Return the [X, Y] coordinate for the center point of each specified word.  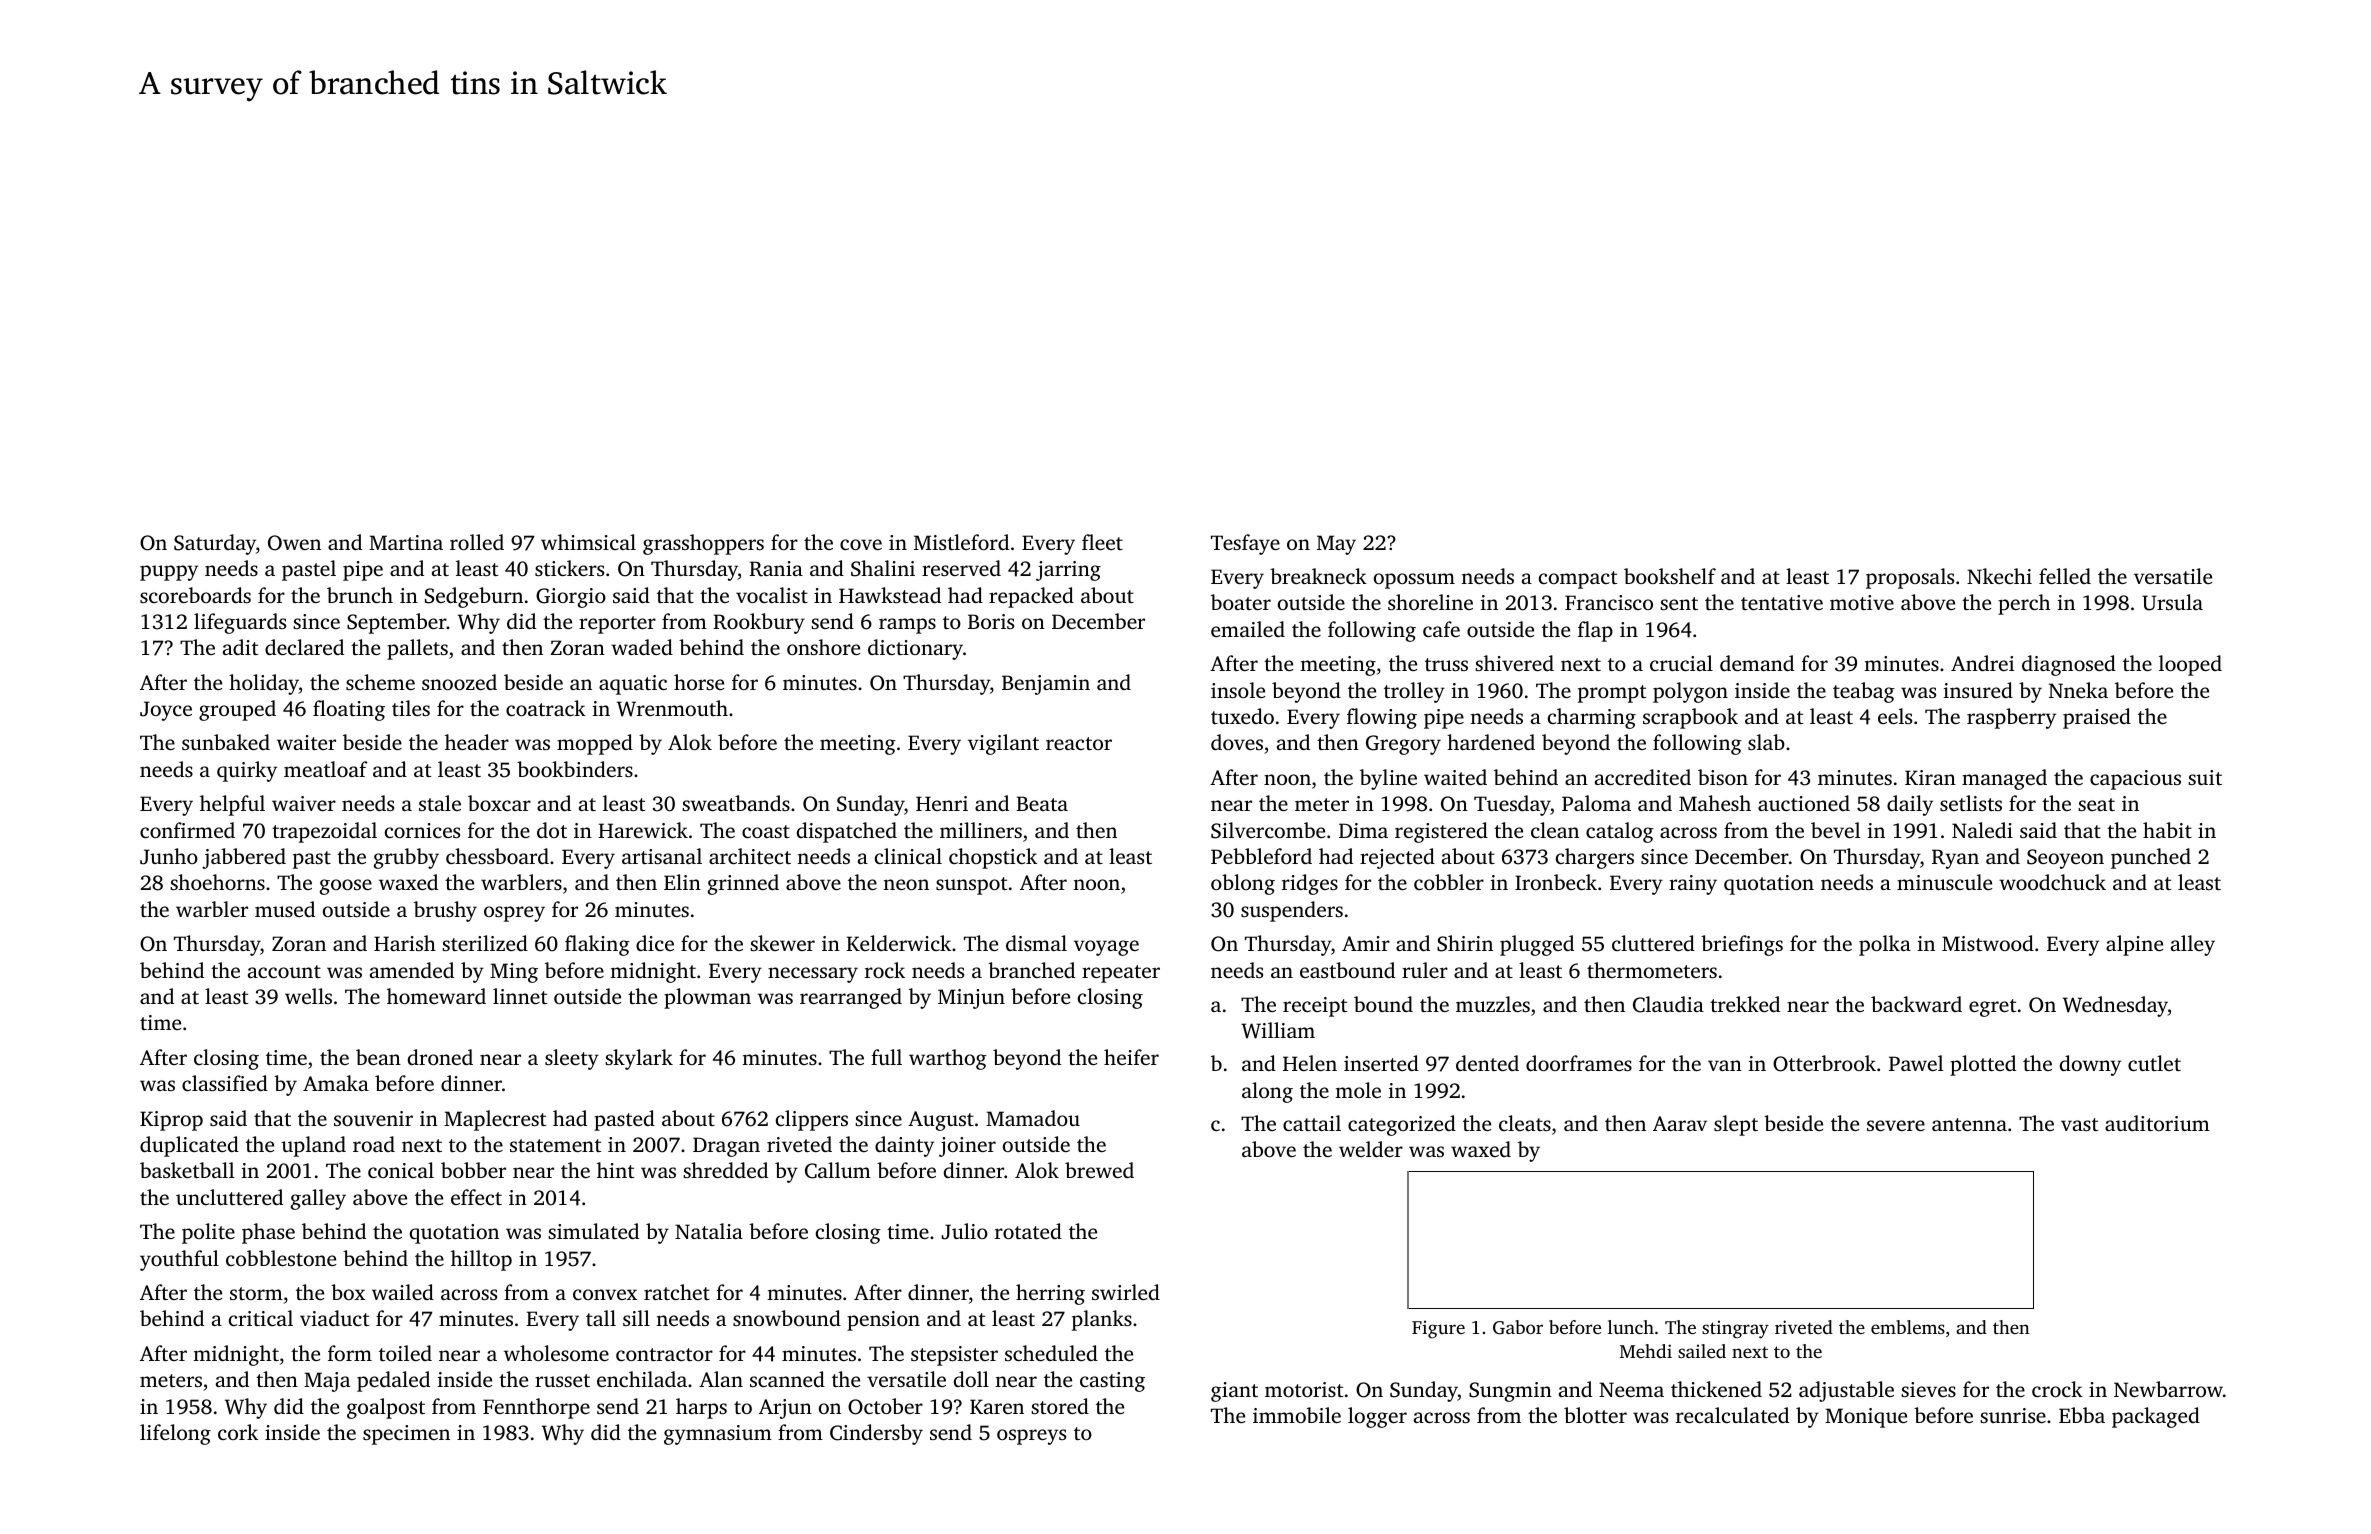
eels [1895, 716]
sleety [572, 1059]
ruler [1425, 970]
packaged [2156, 1417]
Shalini [883, 568]
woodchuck [2052, 882]
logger [1377, 1417]
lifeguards [240, 623]
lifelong [175, 1434]
